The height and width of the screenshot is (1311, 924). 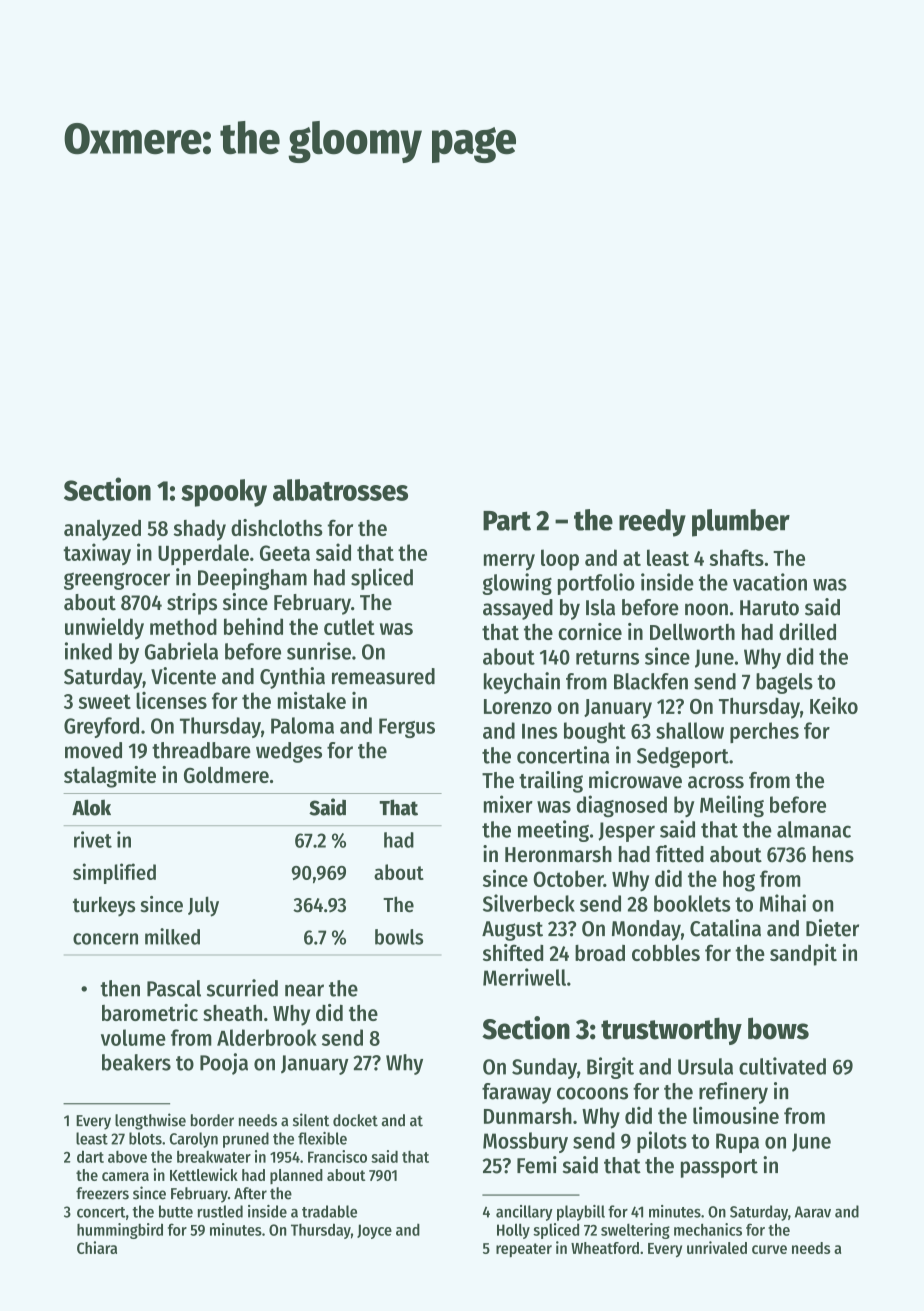 What do you see at coordinates (102, 530) in the screenshot?
I see `analyzed` at bounding box center [102, 530].
